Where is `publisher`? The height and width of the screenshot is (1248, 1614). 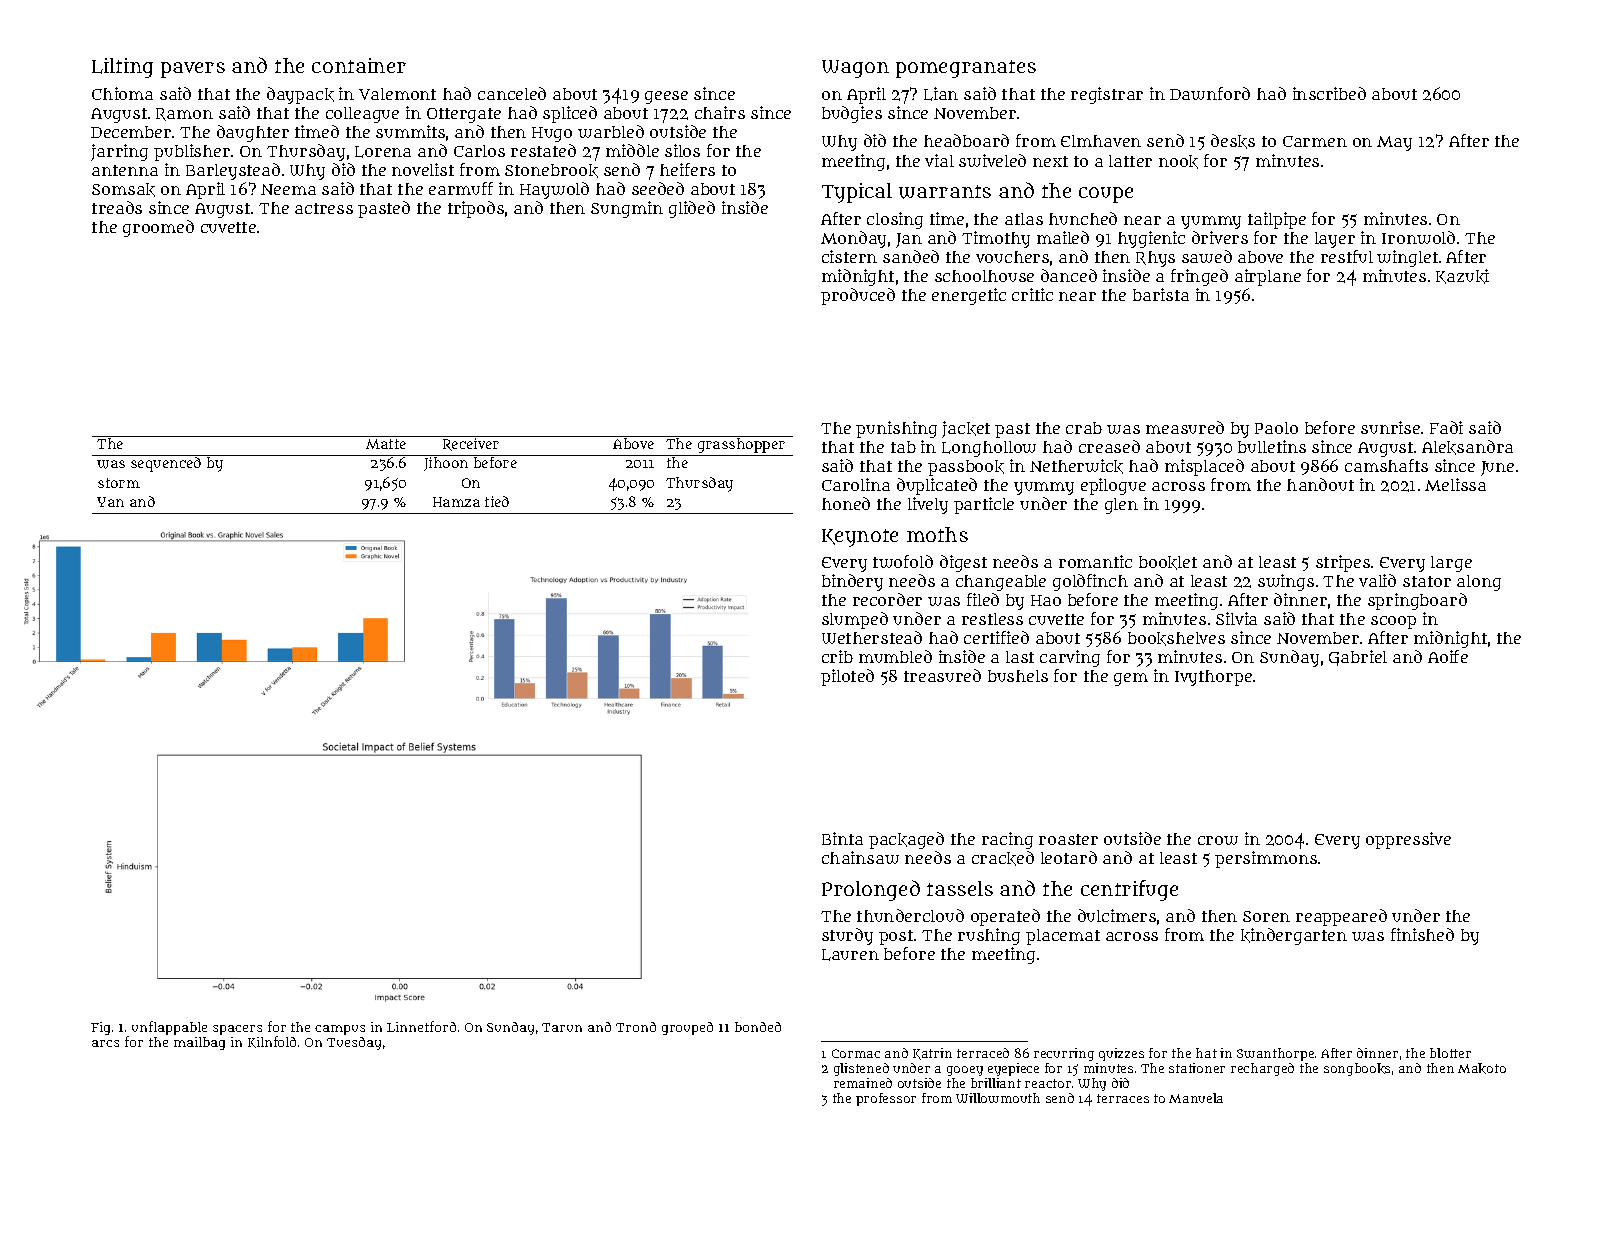
publisher is located at coordinates (192, 152).
